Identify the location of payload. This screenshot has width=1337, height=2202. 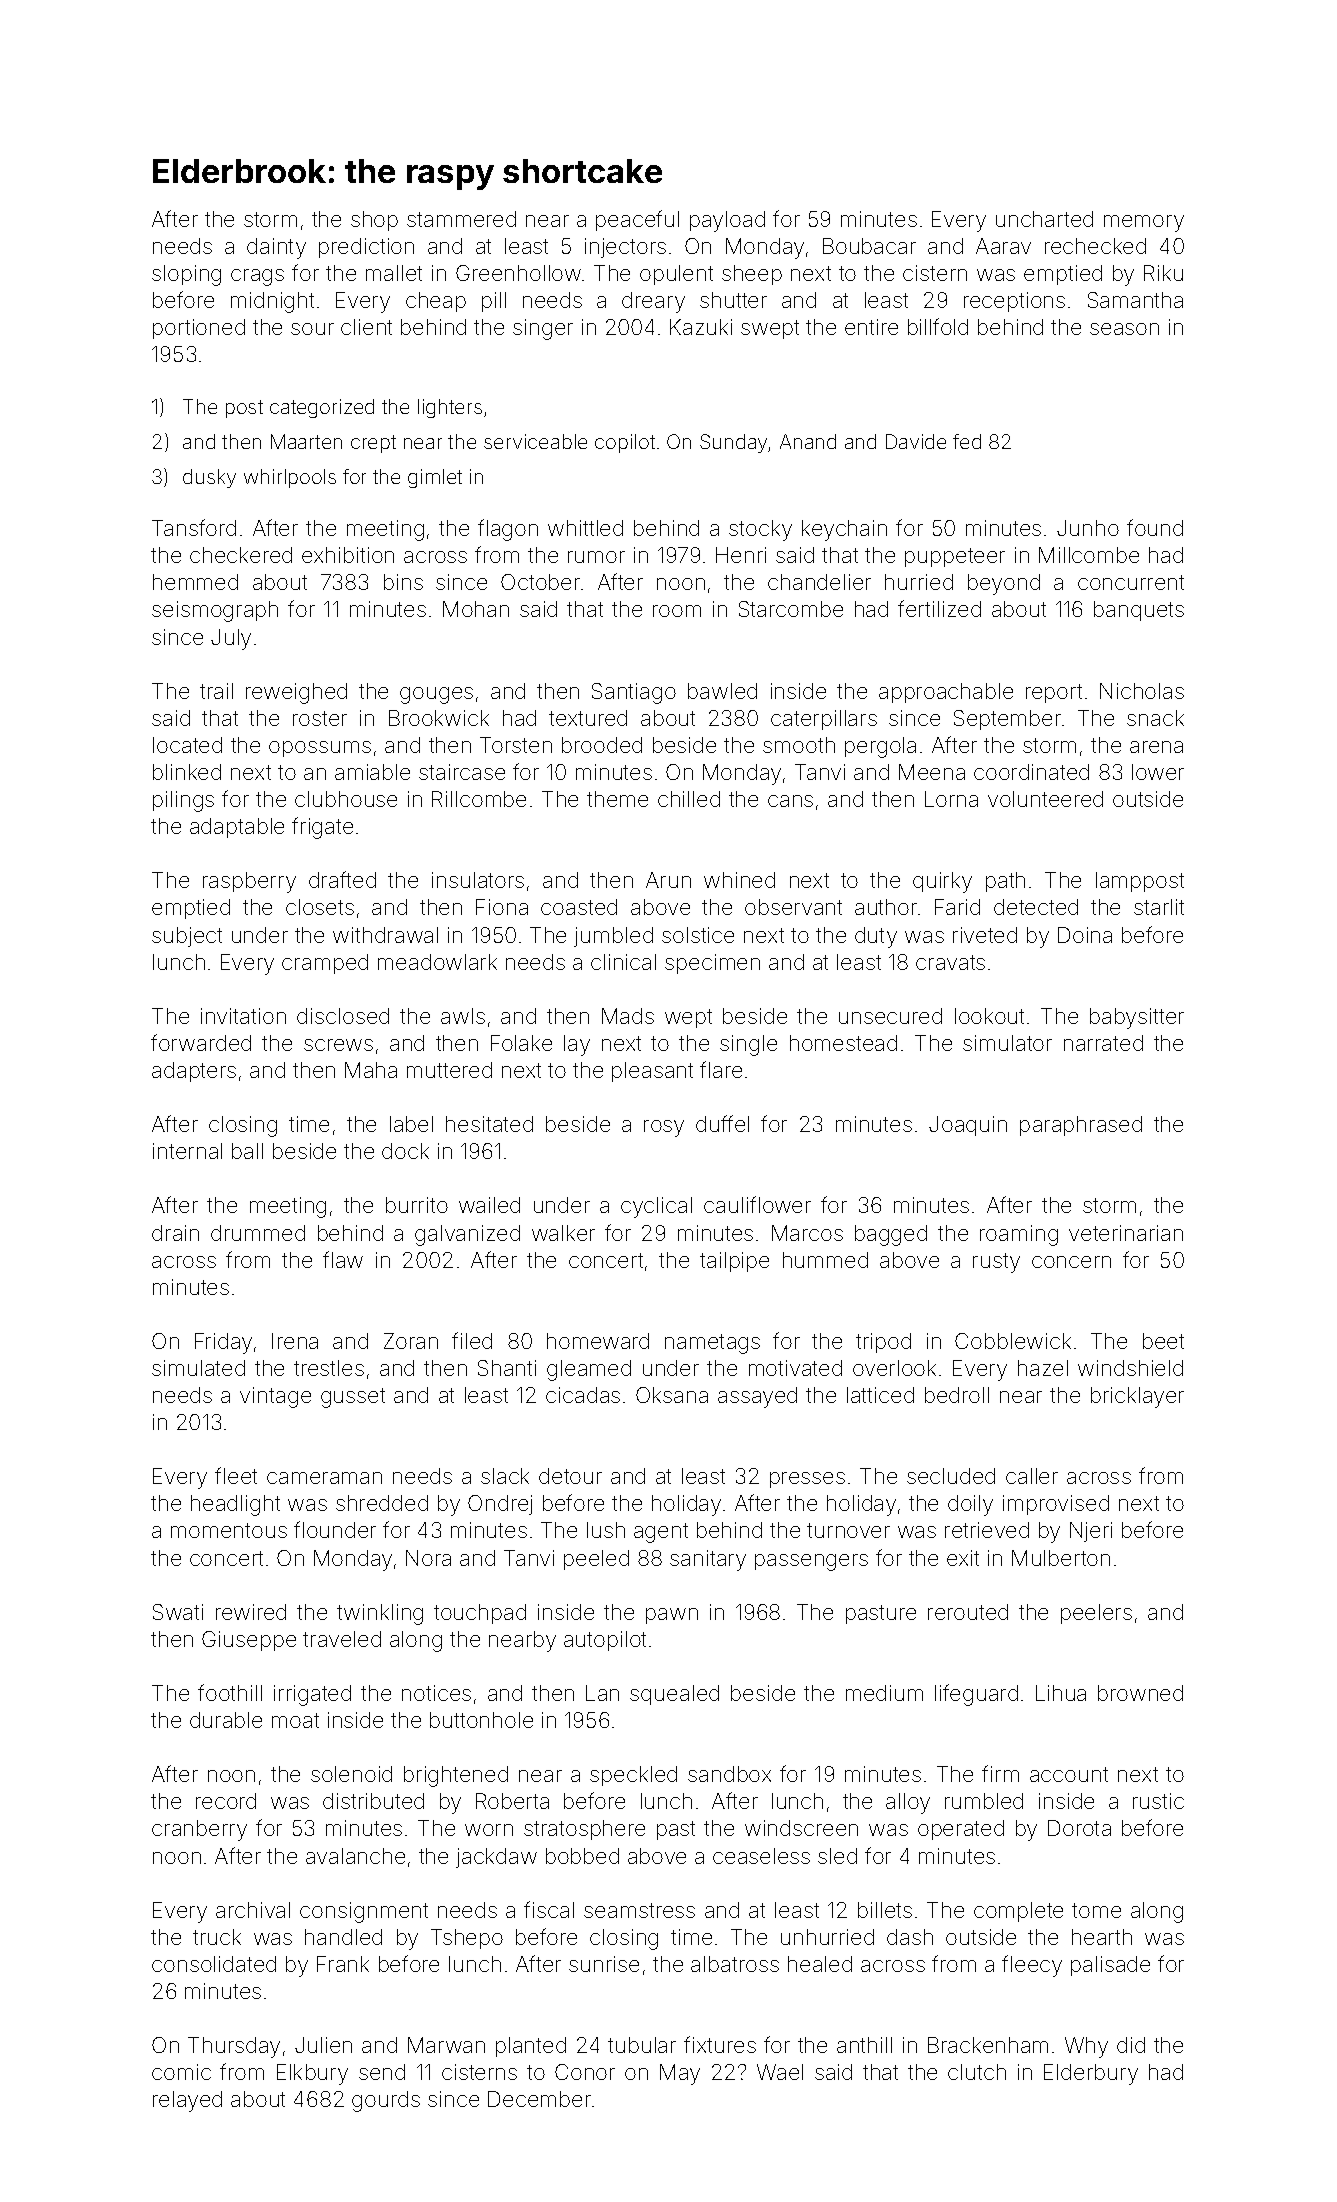
(727, 221).
